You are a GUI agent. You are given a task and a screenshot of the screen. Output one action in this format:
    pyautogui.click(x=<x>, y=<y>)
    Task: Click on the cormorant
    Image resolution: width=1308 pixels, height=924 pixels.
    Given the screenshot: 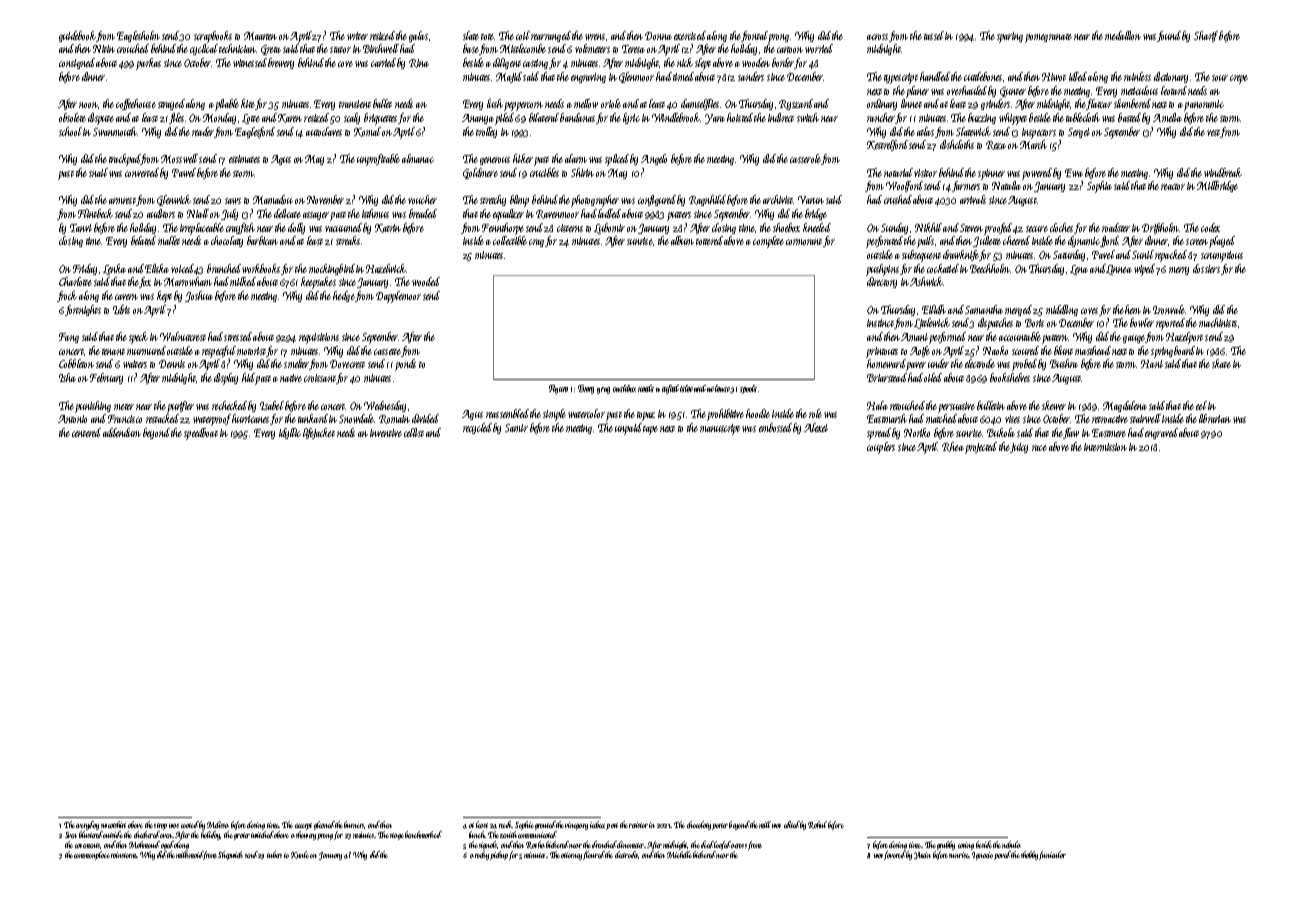 What is the action you would take?
    pyautogui.click(x=804, y=242)
